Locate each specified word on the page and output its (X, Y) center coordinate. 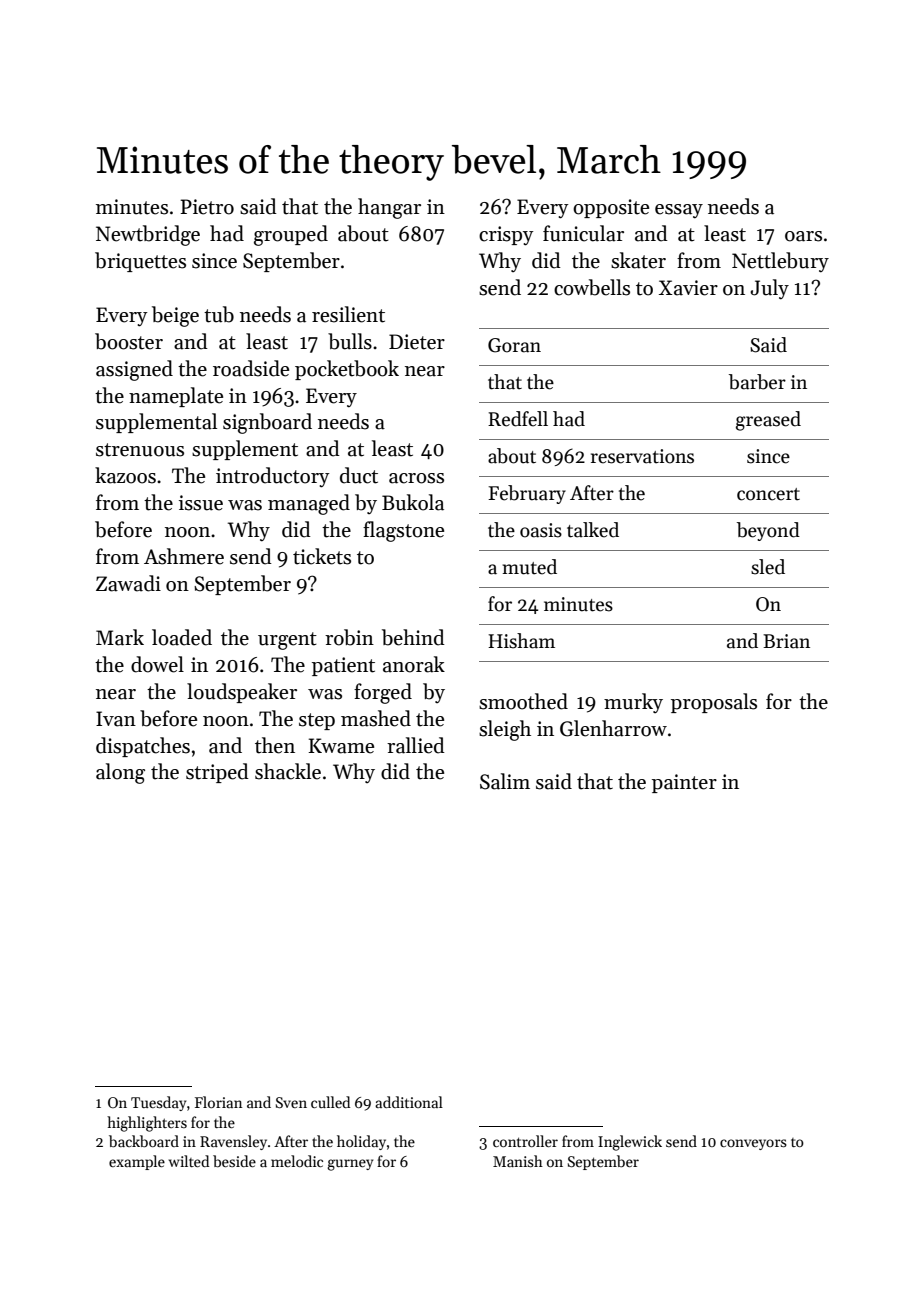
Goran (514, 345)
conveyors (753, 1144)
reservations (642, 456)
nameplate (176, 397)
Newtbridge (148, 235)
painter (684, 783)
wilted (189, 1161)
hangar (389, 208)
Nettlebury (780, 262)
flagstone (403, 531)
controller (525, 1141)
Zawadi (128, 583)
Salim (505, 781)
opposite (611, 208)
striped (217, 773)
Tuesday (158, 1103)
